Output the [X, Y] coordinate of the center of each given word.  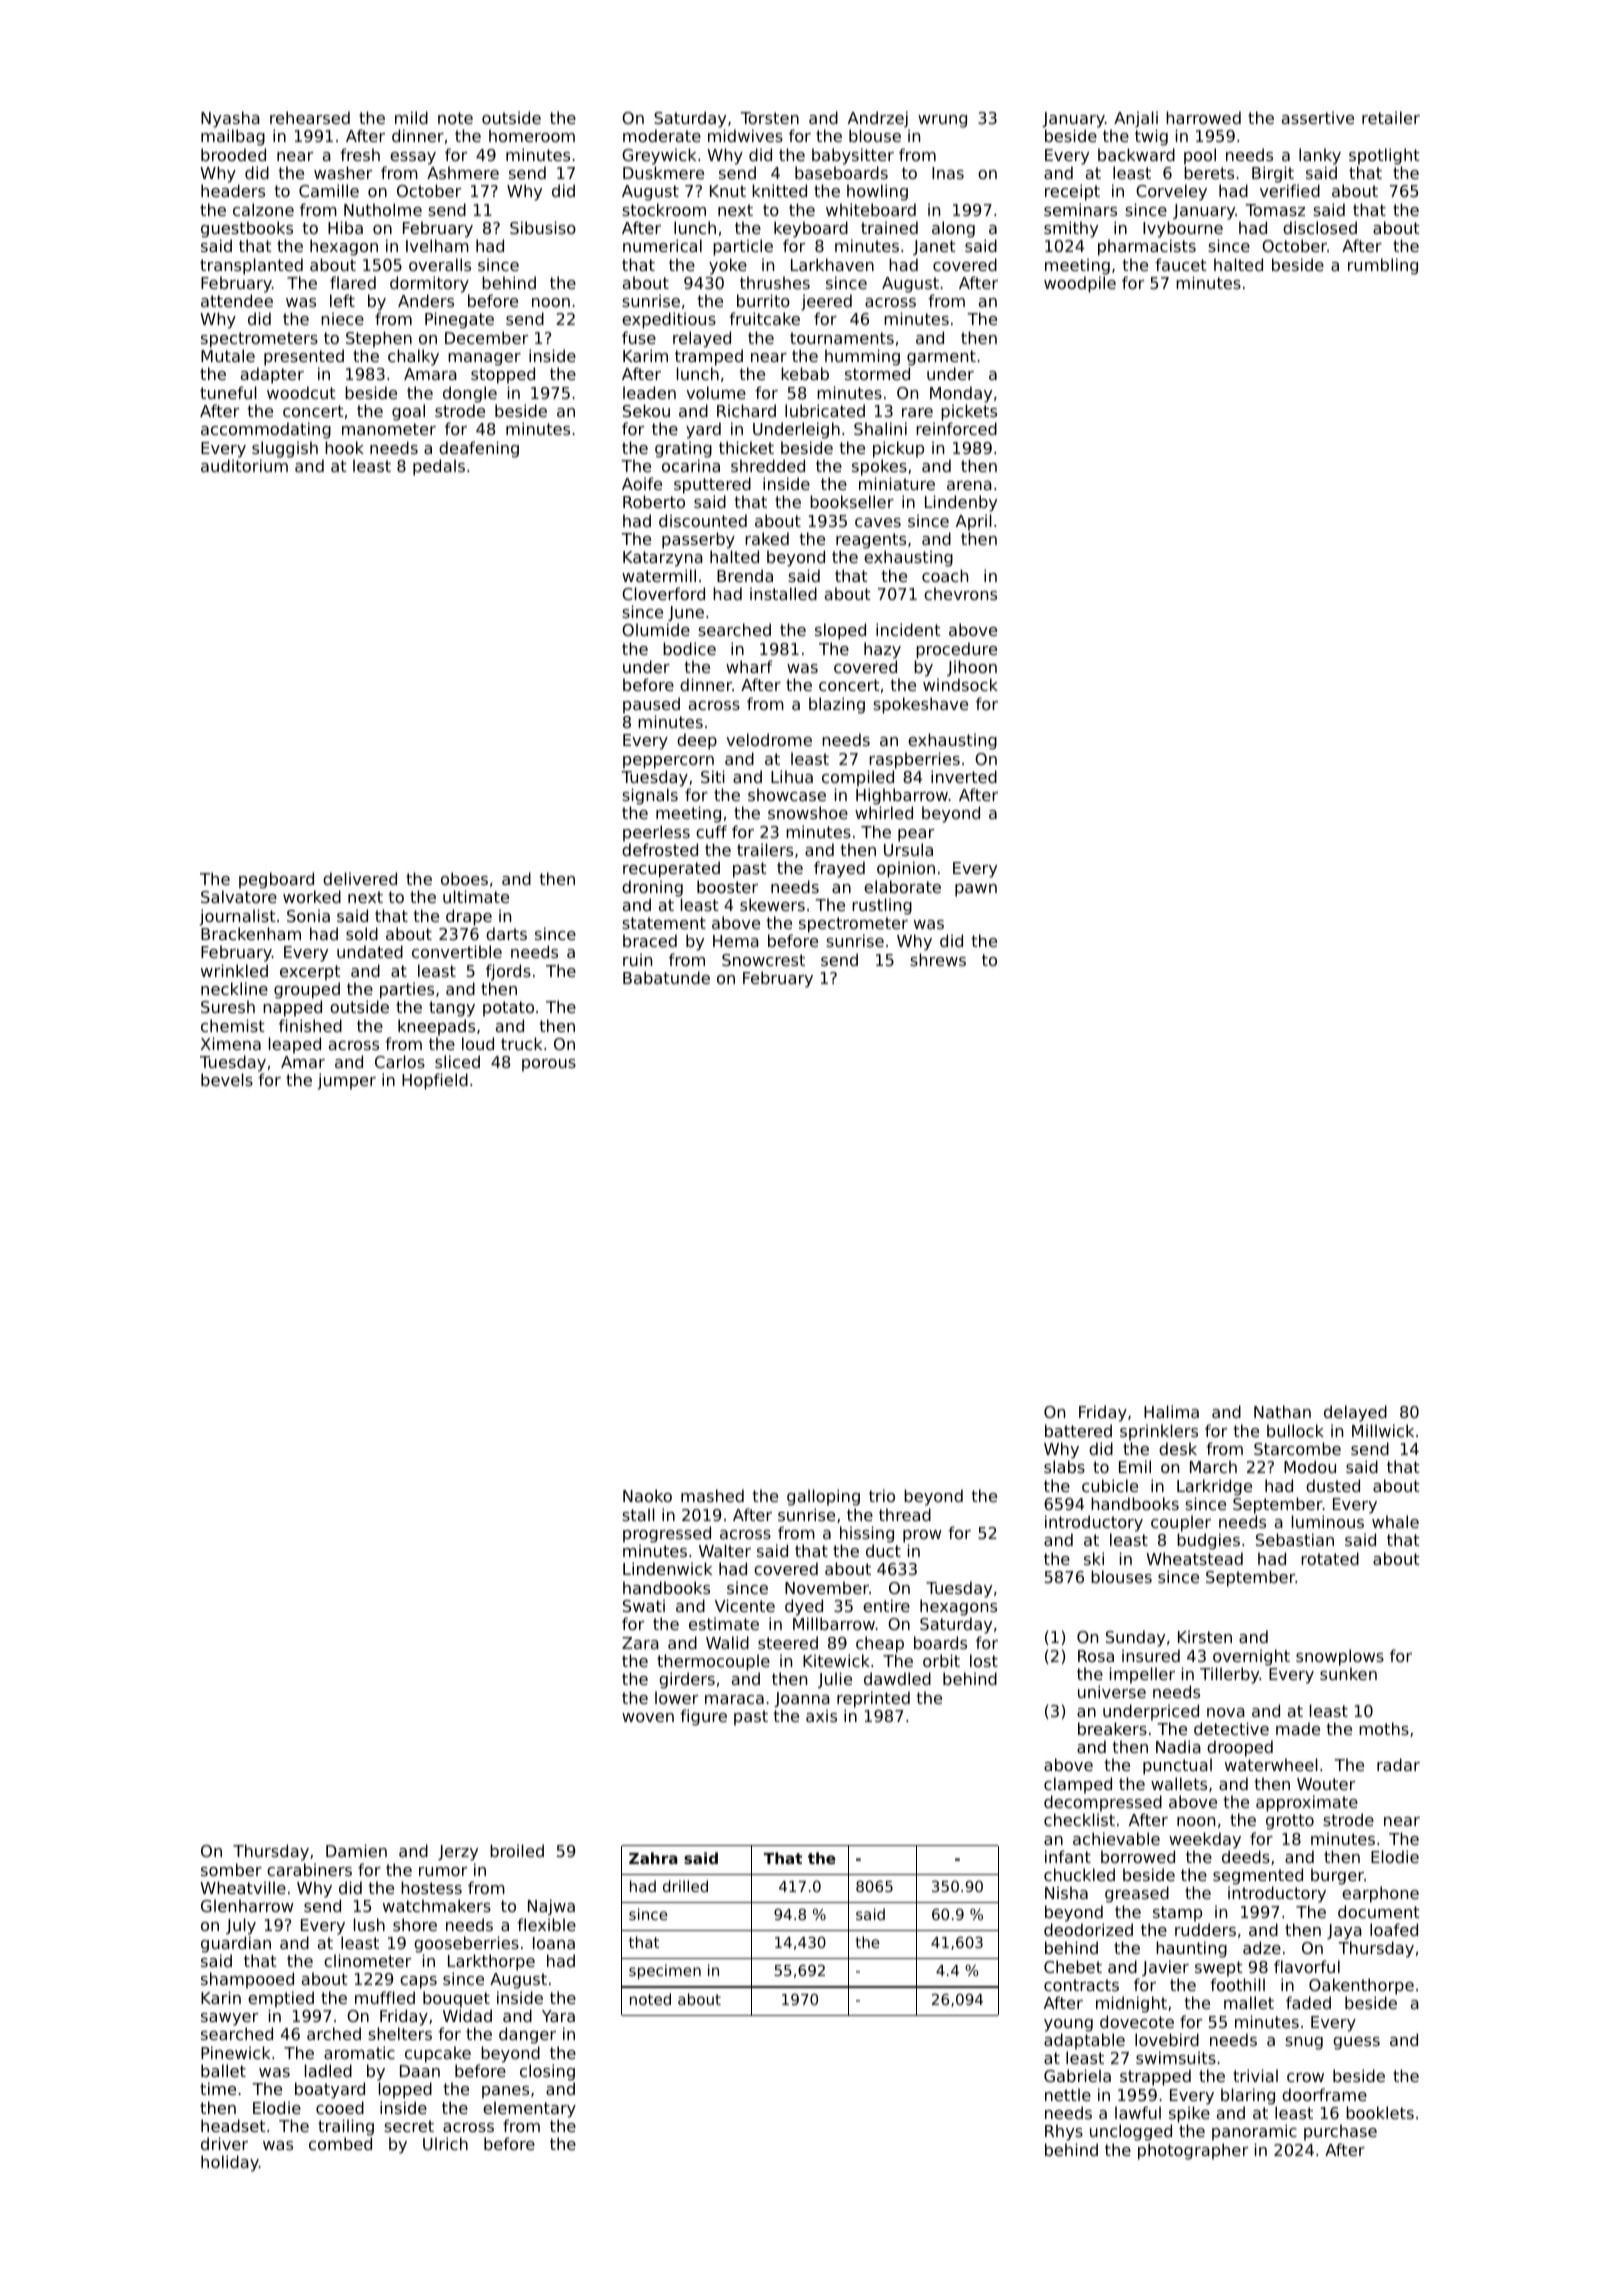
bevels [227, 1079]
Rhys [1064, 2132]
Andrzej [878, 119]
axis [821, 1715]
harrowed [1203, 117]
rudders [1205, 1929]
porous [549, 1065]
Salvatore [239, 896]
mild [411, 117]
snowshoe [808, 812]
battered [1078, 1430]
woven [648, 1717]
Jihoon [972, 668]
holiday [230, 2163]
